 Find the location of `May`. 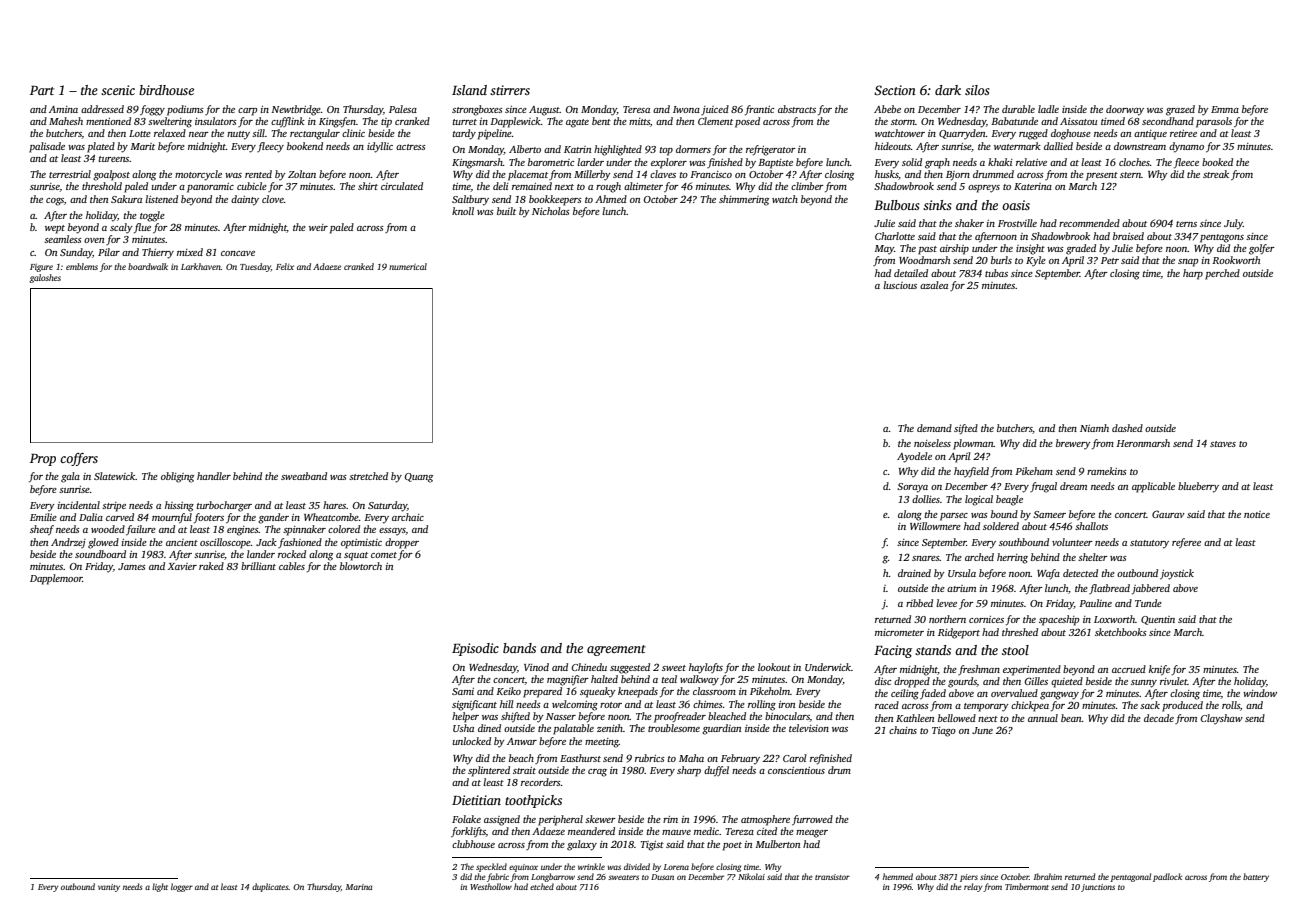

May is located at coordinates (884, 250).
